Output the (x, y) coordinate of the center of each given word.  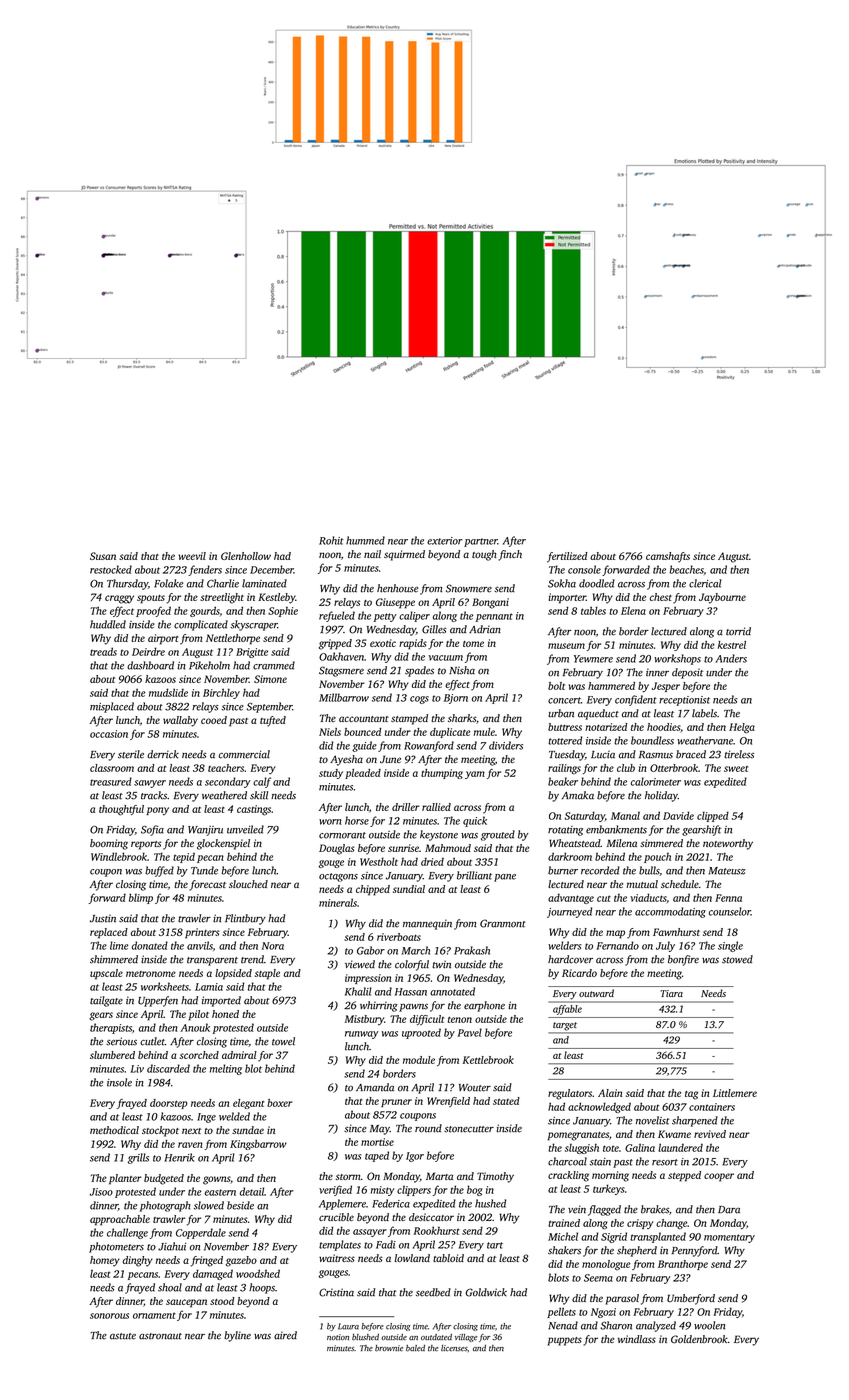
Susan (103, 556)
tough (484, 555)
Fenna (728, 898)
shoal (170, 1287)
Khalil (358, 991)
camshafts (668, 557)
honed (225, 1014)
